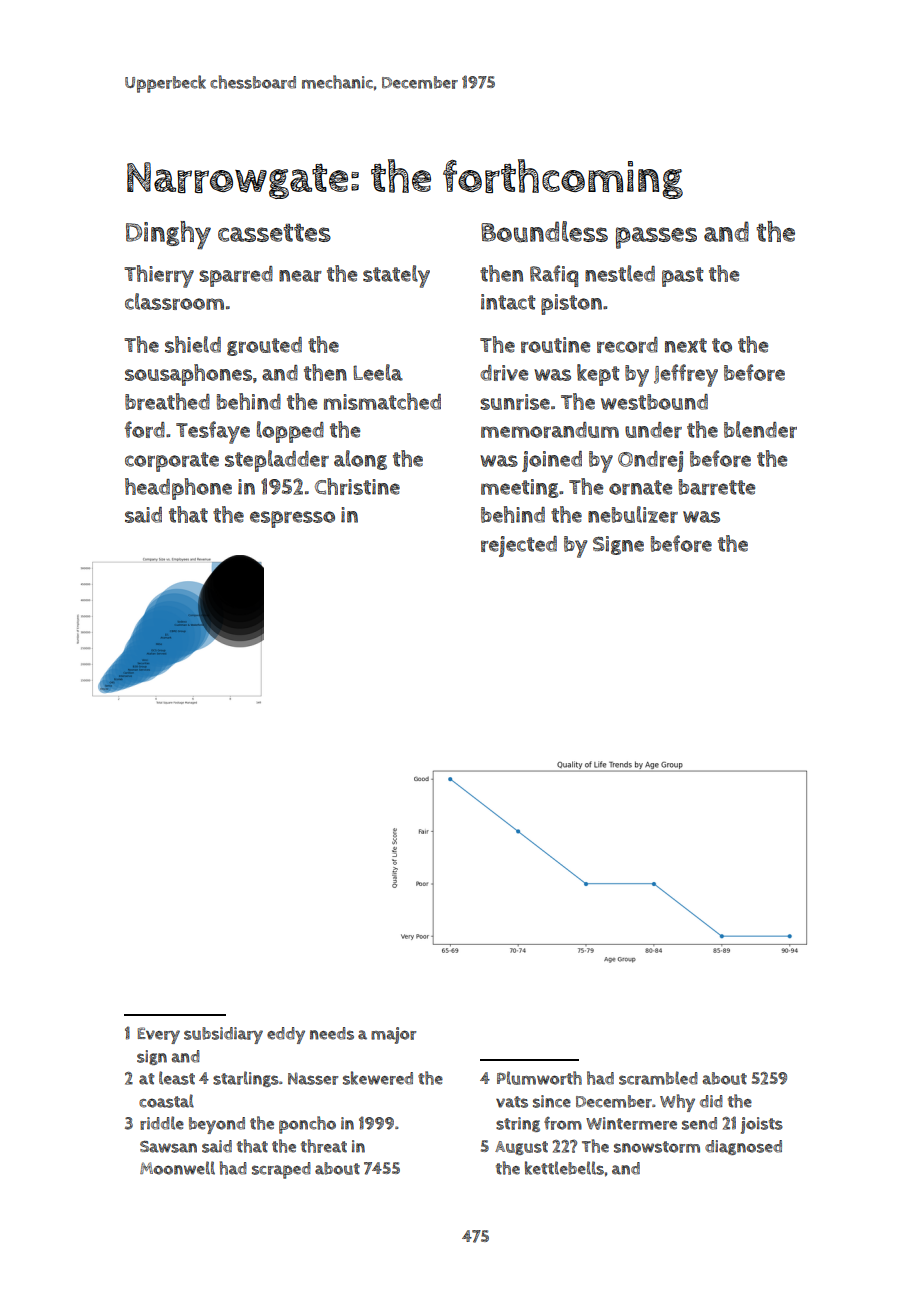 Image resolution: width=924 pixels, height=1311 pixels. What do you see at coordinates (519, 546) in the document?
I see `rejected` at bounding box center [519, 546].
